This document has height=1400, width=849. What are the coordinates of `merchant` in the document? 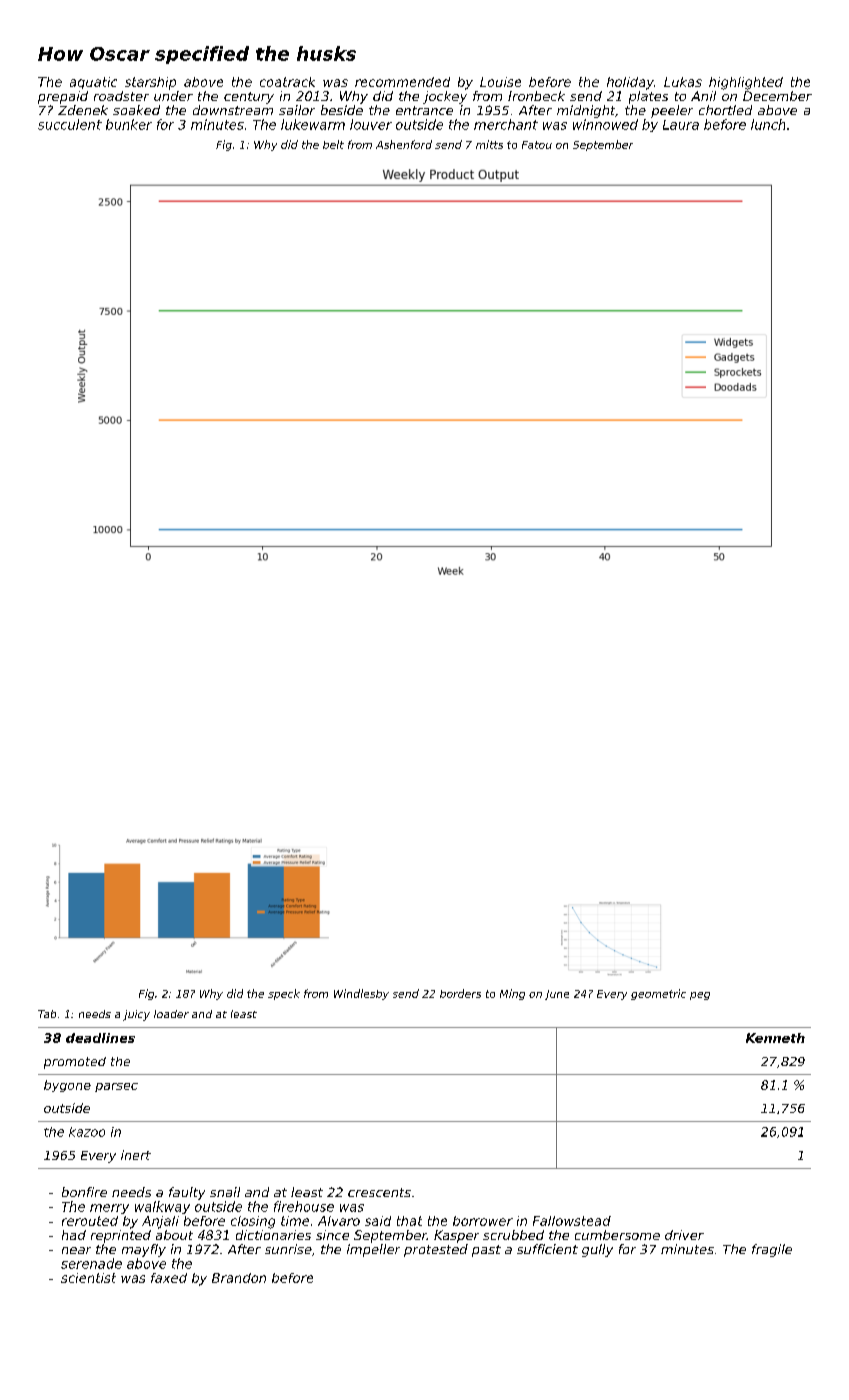 It's located at (506, 124).
